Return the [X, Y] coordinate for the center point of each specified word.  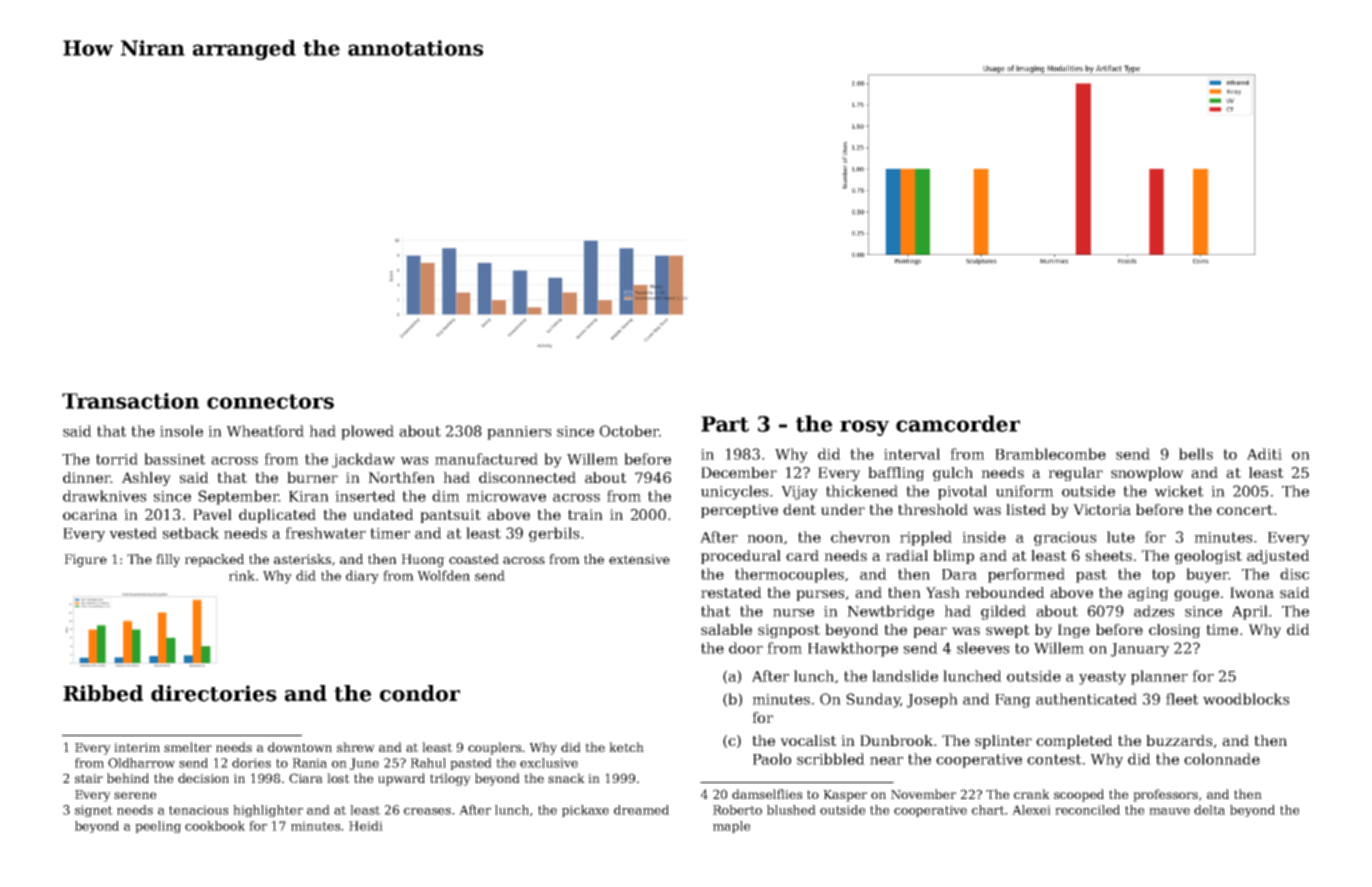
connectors [270, 401]
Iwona [1252, 592]
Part [725, 424]
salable [726, 629]
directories [214, 693]
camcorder [958, 423]
